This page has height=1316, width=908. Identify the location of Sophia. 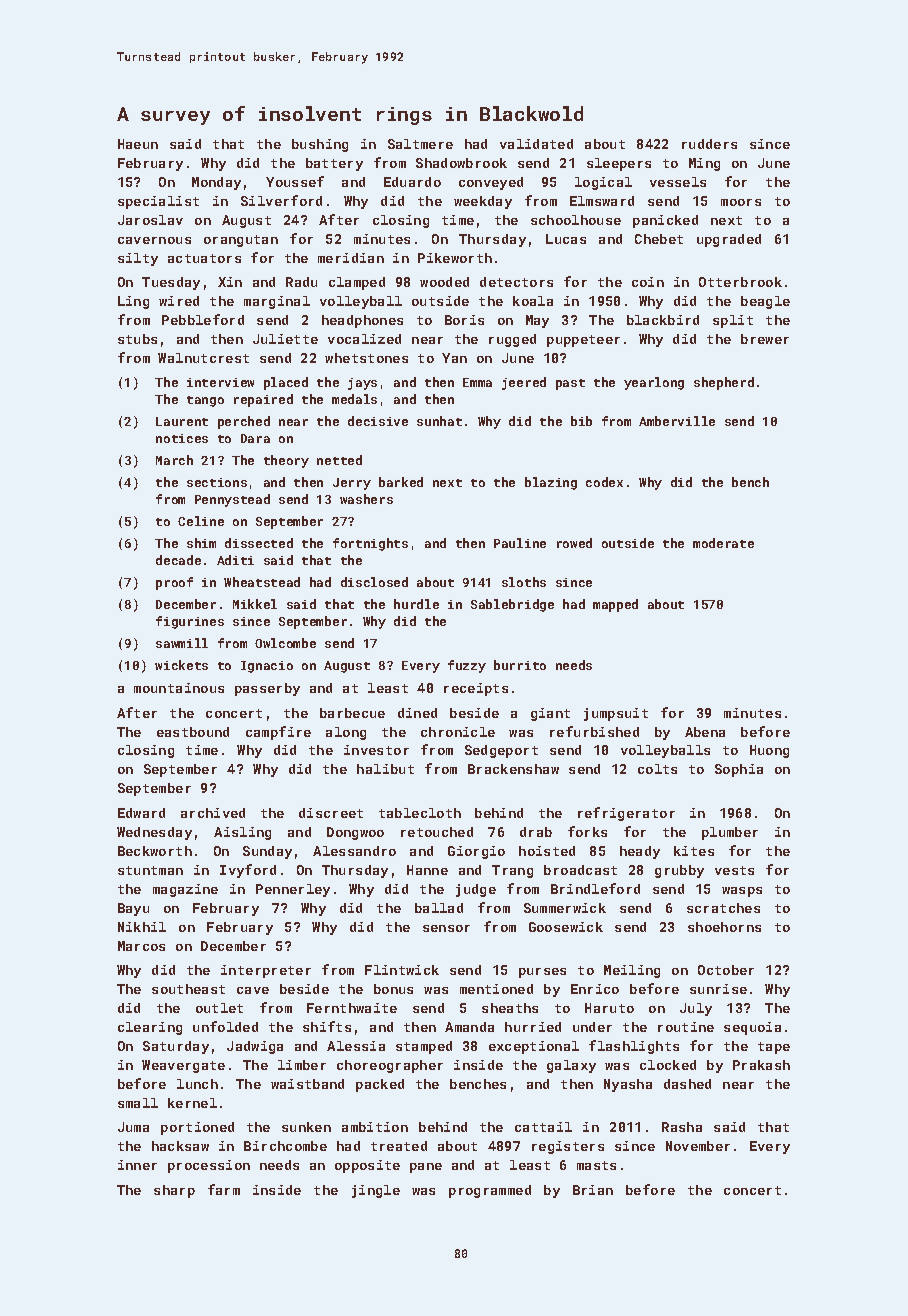
(739, 770).
